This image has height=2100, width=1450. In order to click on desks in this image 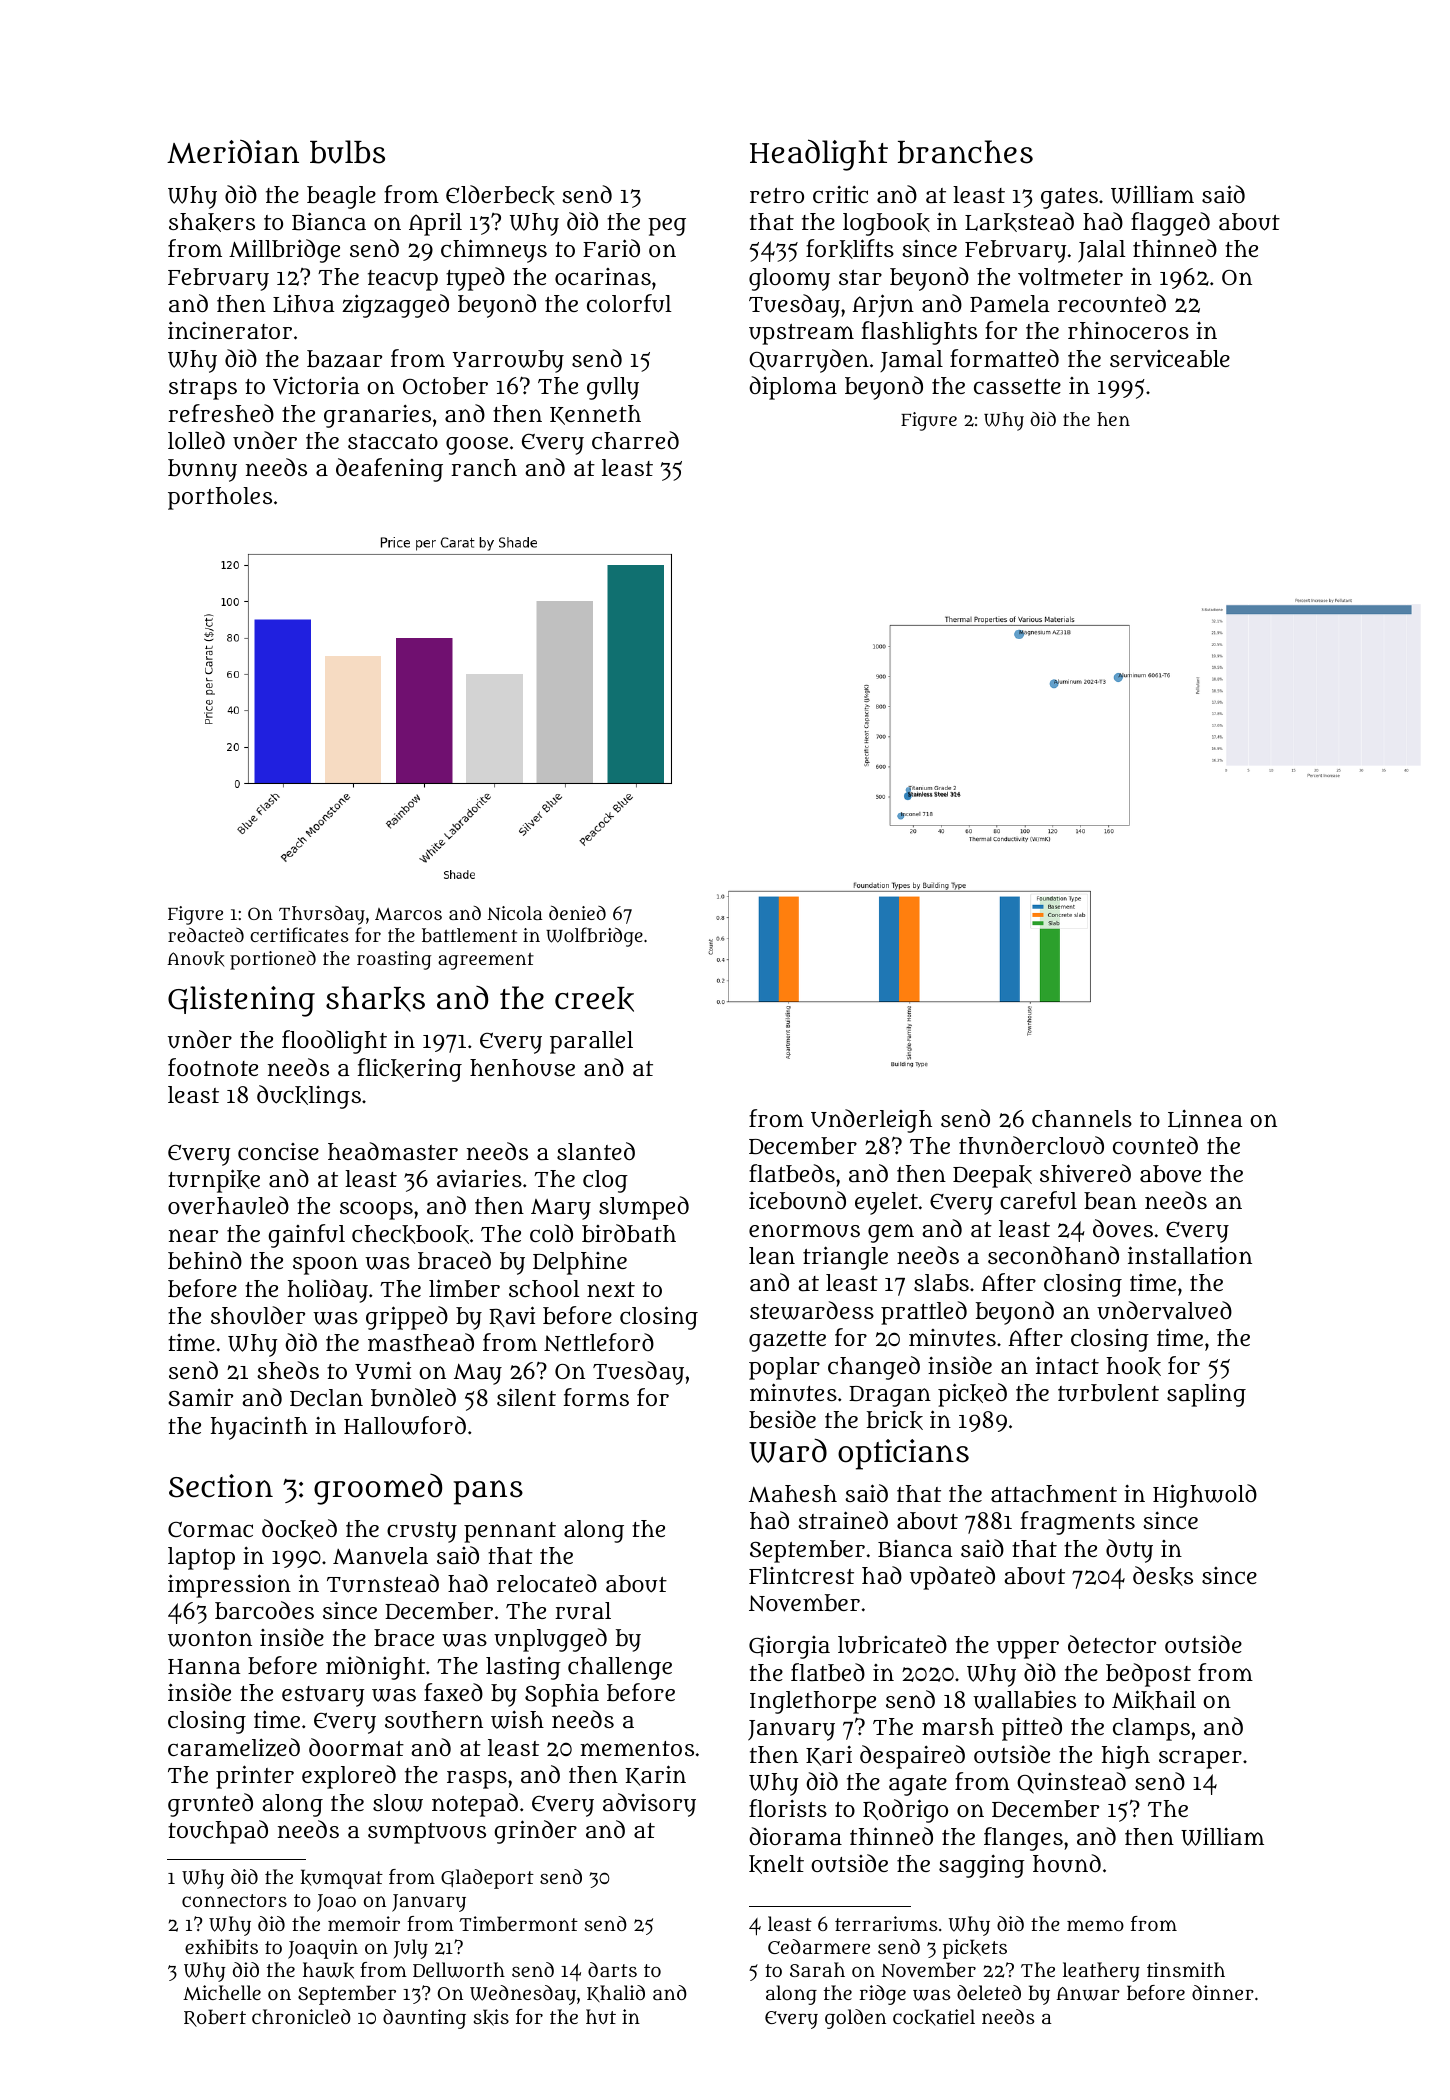, I will do `click(1163, 1576)`.
